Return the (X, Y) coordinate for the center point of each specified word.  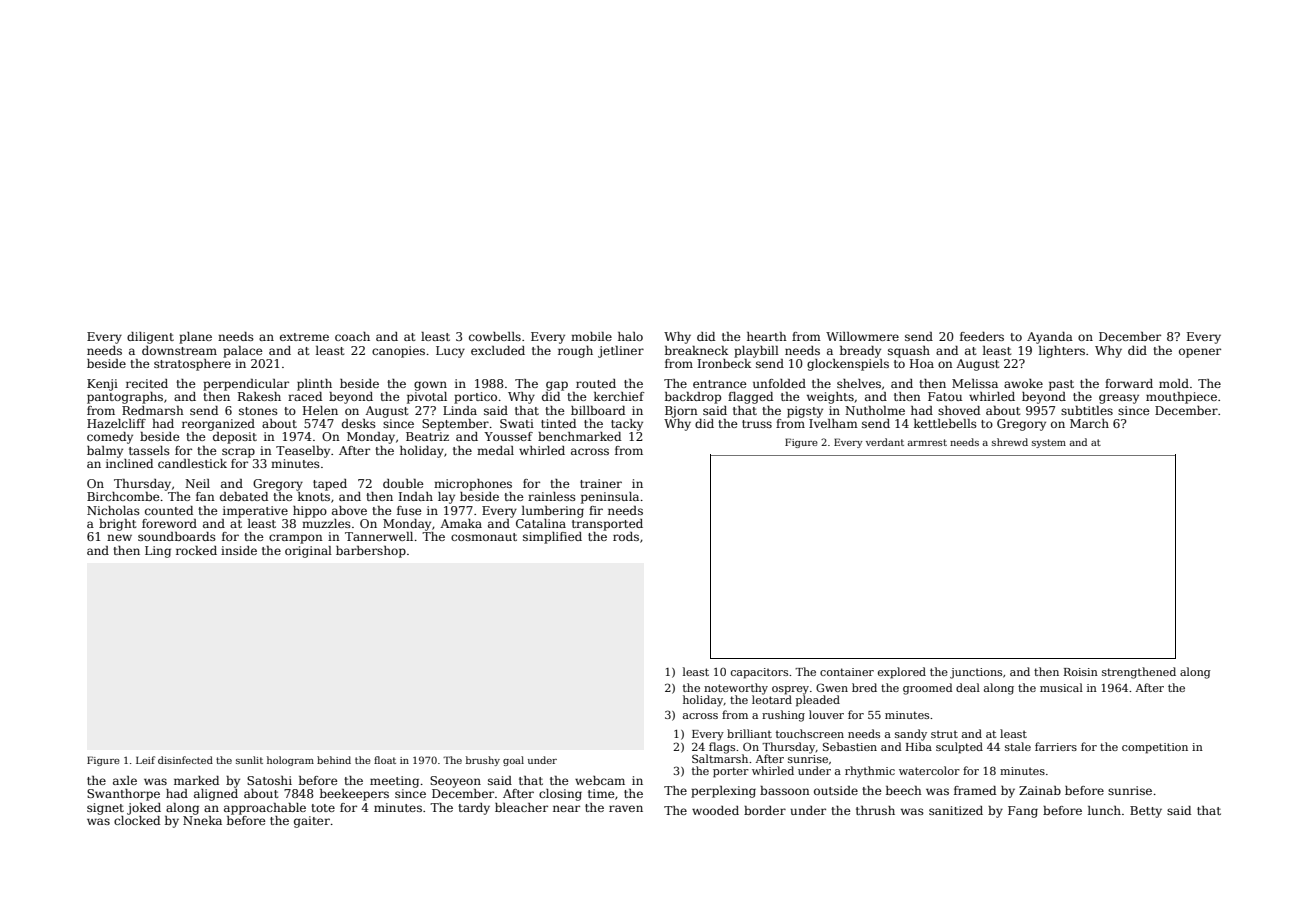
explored (902, 673)
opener (1200, 353)
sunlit (249, 760)
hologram (290, 761)
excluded (498, 350)
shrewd (1010, 442)
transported (607, 525)
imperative (255, 512)
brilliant (749, 733)
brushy (483, 761)
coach (352, 336)
